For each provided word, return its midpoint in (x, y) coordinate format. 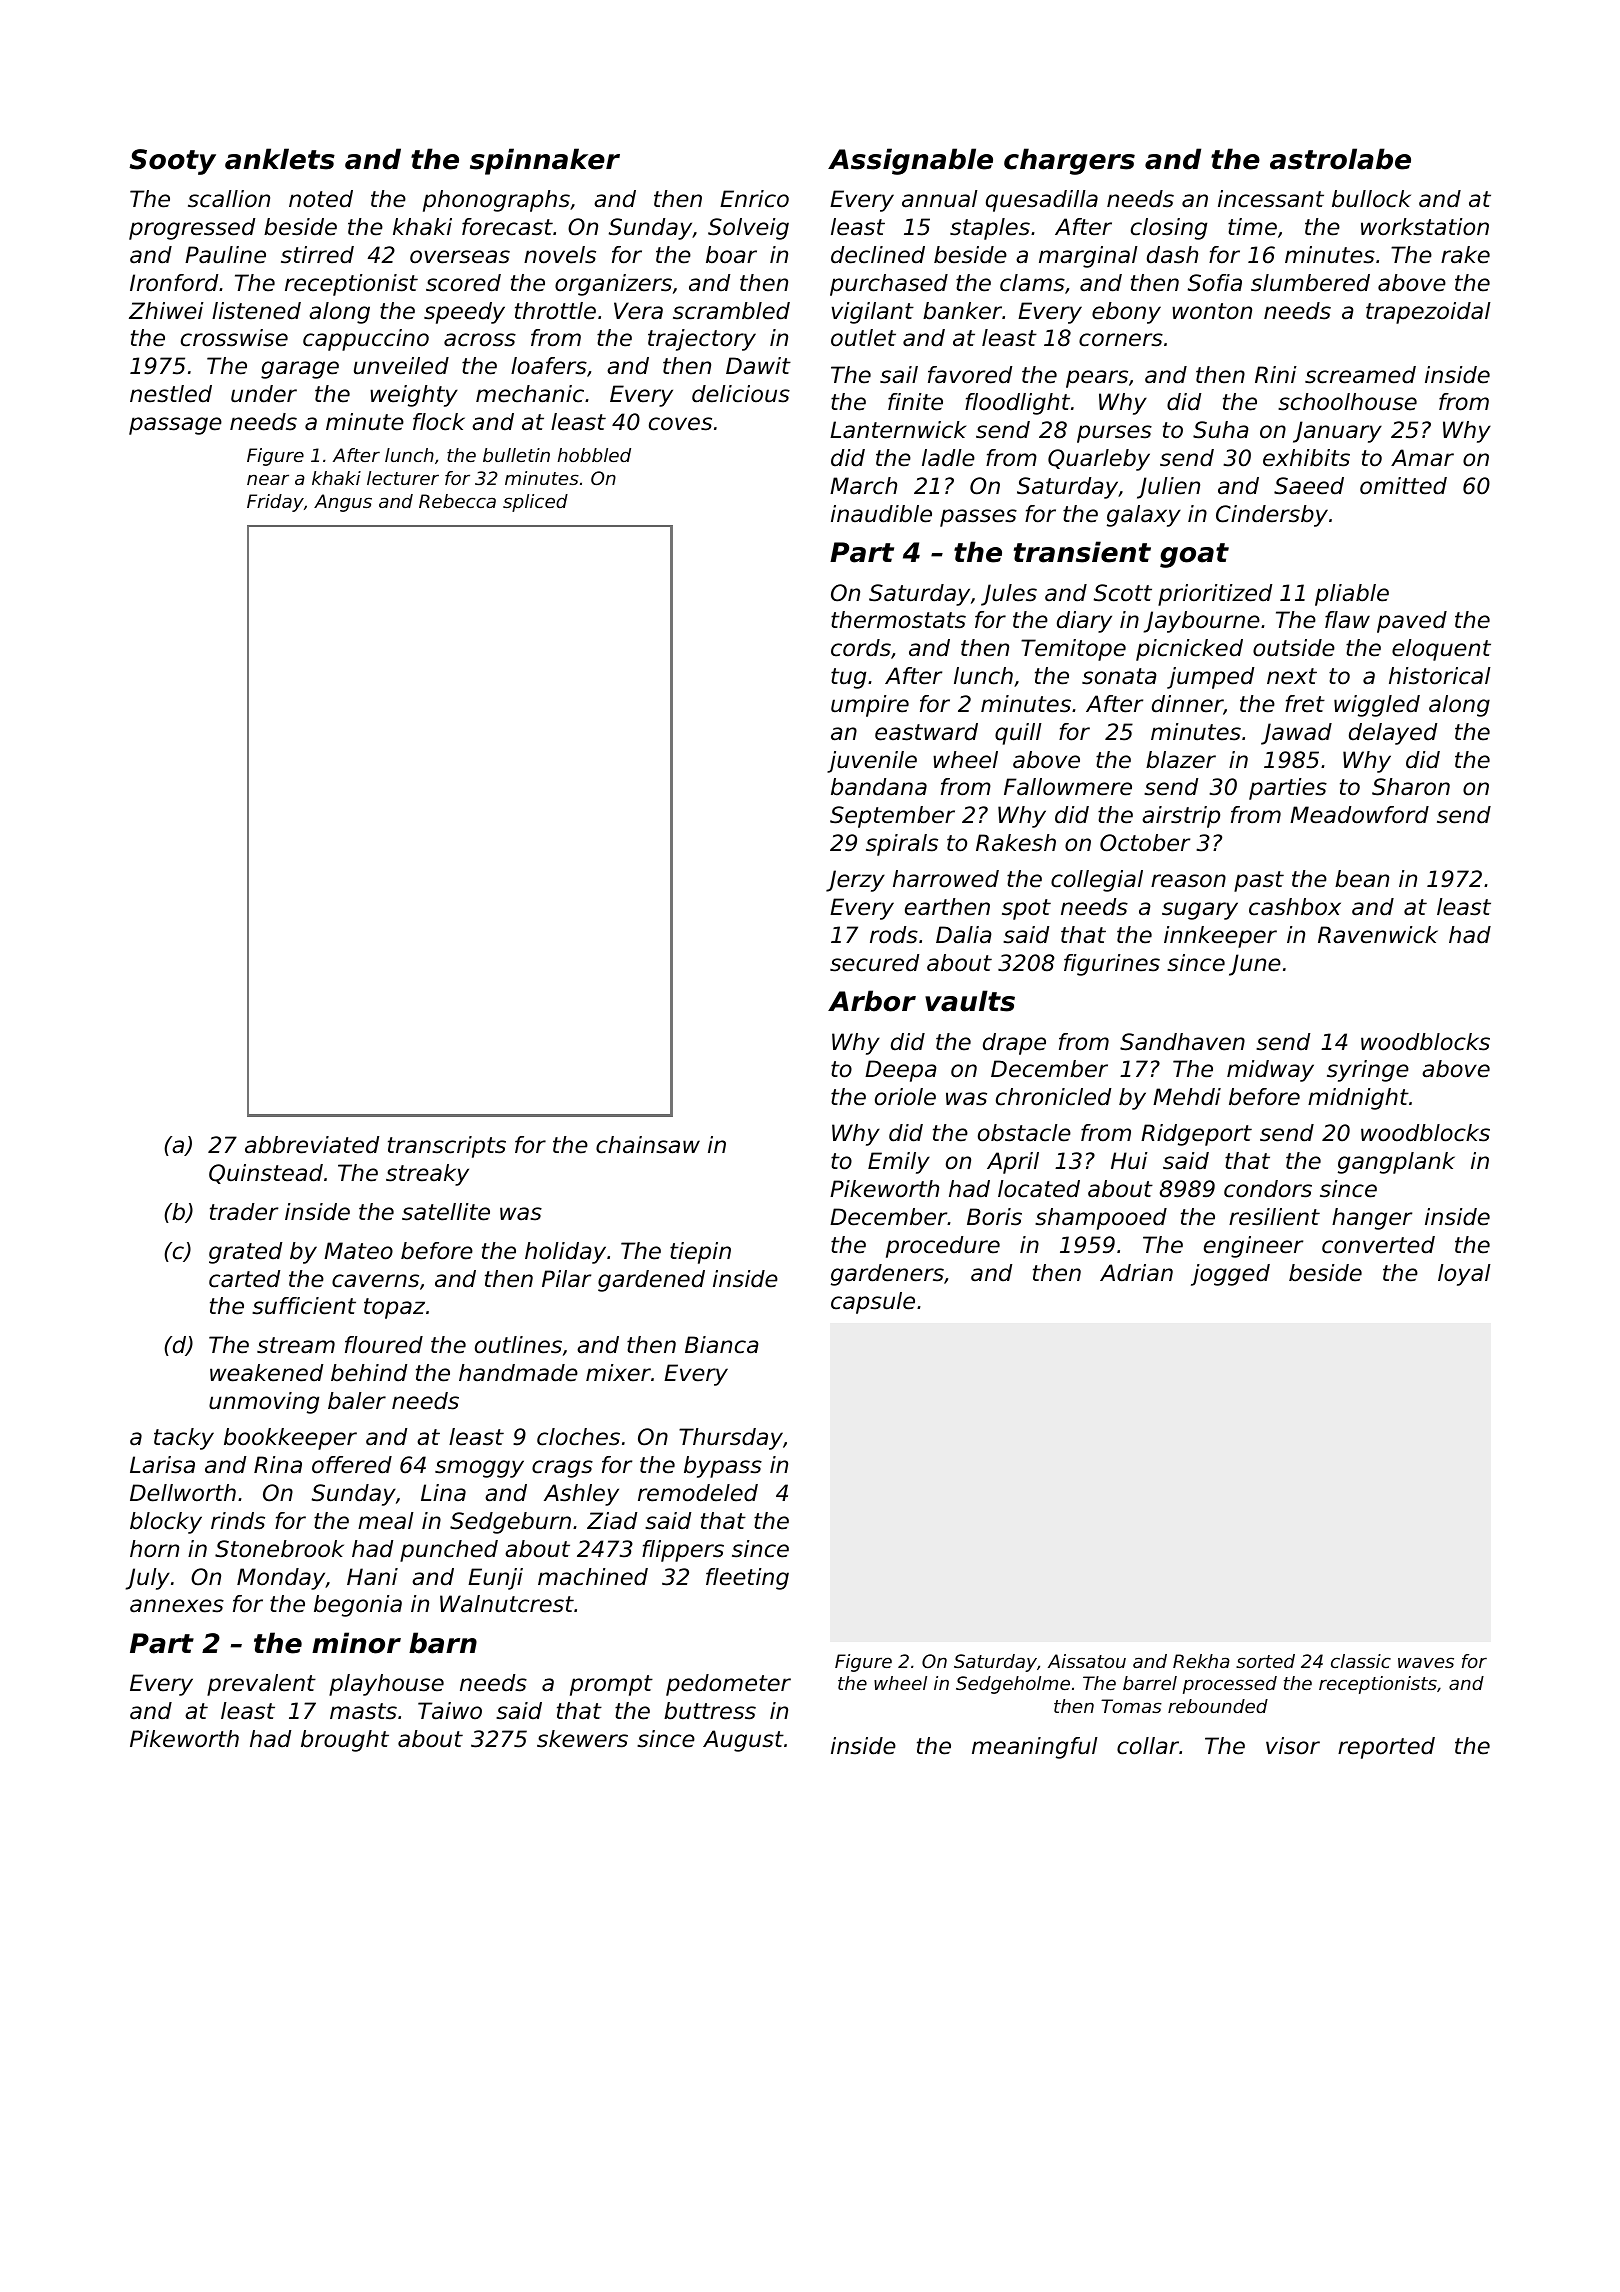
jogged (1230, 1275)
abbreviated (312, 1145)
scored (463, 283)
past (1259, 881)
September (892, 817)
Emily (899, 1163)
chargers (1069, 161)
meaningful (1035, 1748)
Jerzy (855, 881)
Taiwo (450, 1711)
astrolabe (1340, 159)
